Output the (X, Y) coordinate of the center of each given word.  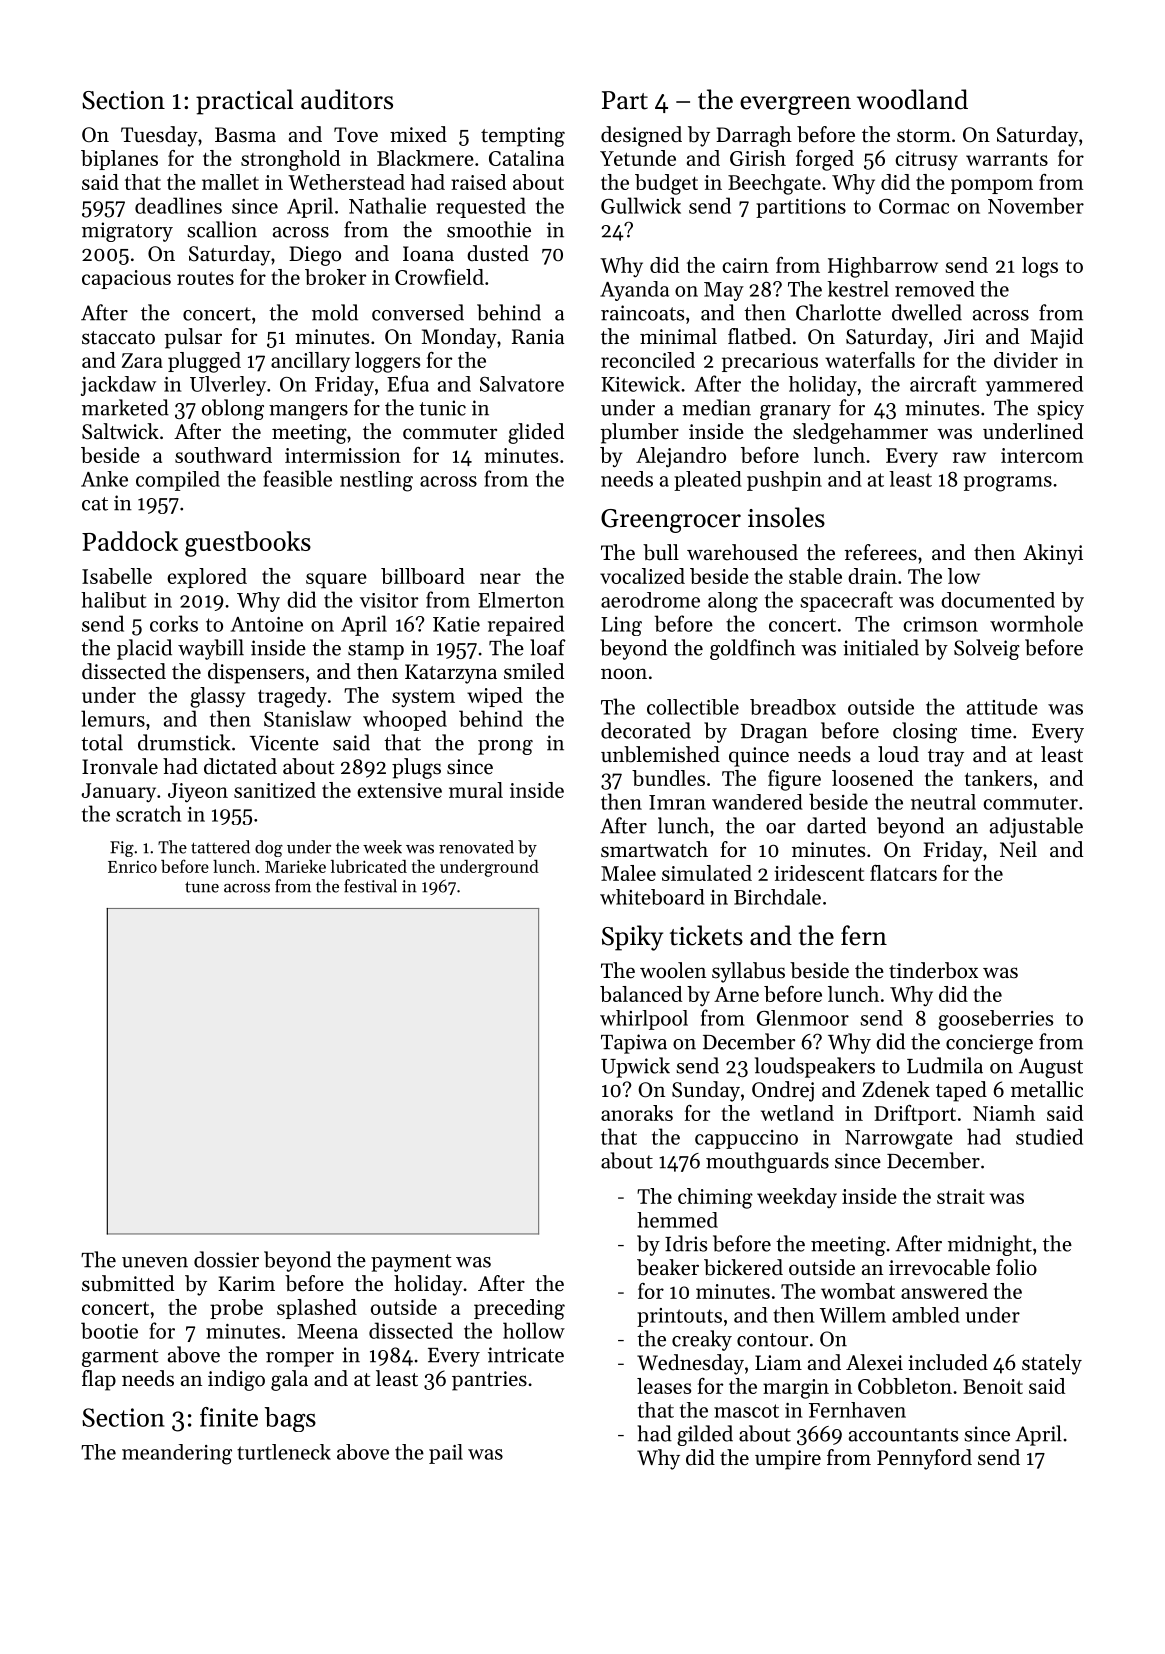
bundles (668, 778)
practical (244, 102)
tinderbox (933, 970)
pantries (489, 1381)
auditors (347, 99)
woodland (912, 99)
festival (370, 886)
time (991, 731)
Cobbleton (905, 1386)
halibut (114, 600)
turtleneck (284, 1452)
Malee (628, 873)
